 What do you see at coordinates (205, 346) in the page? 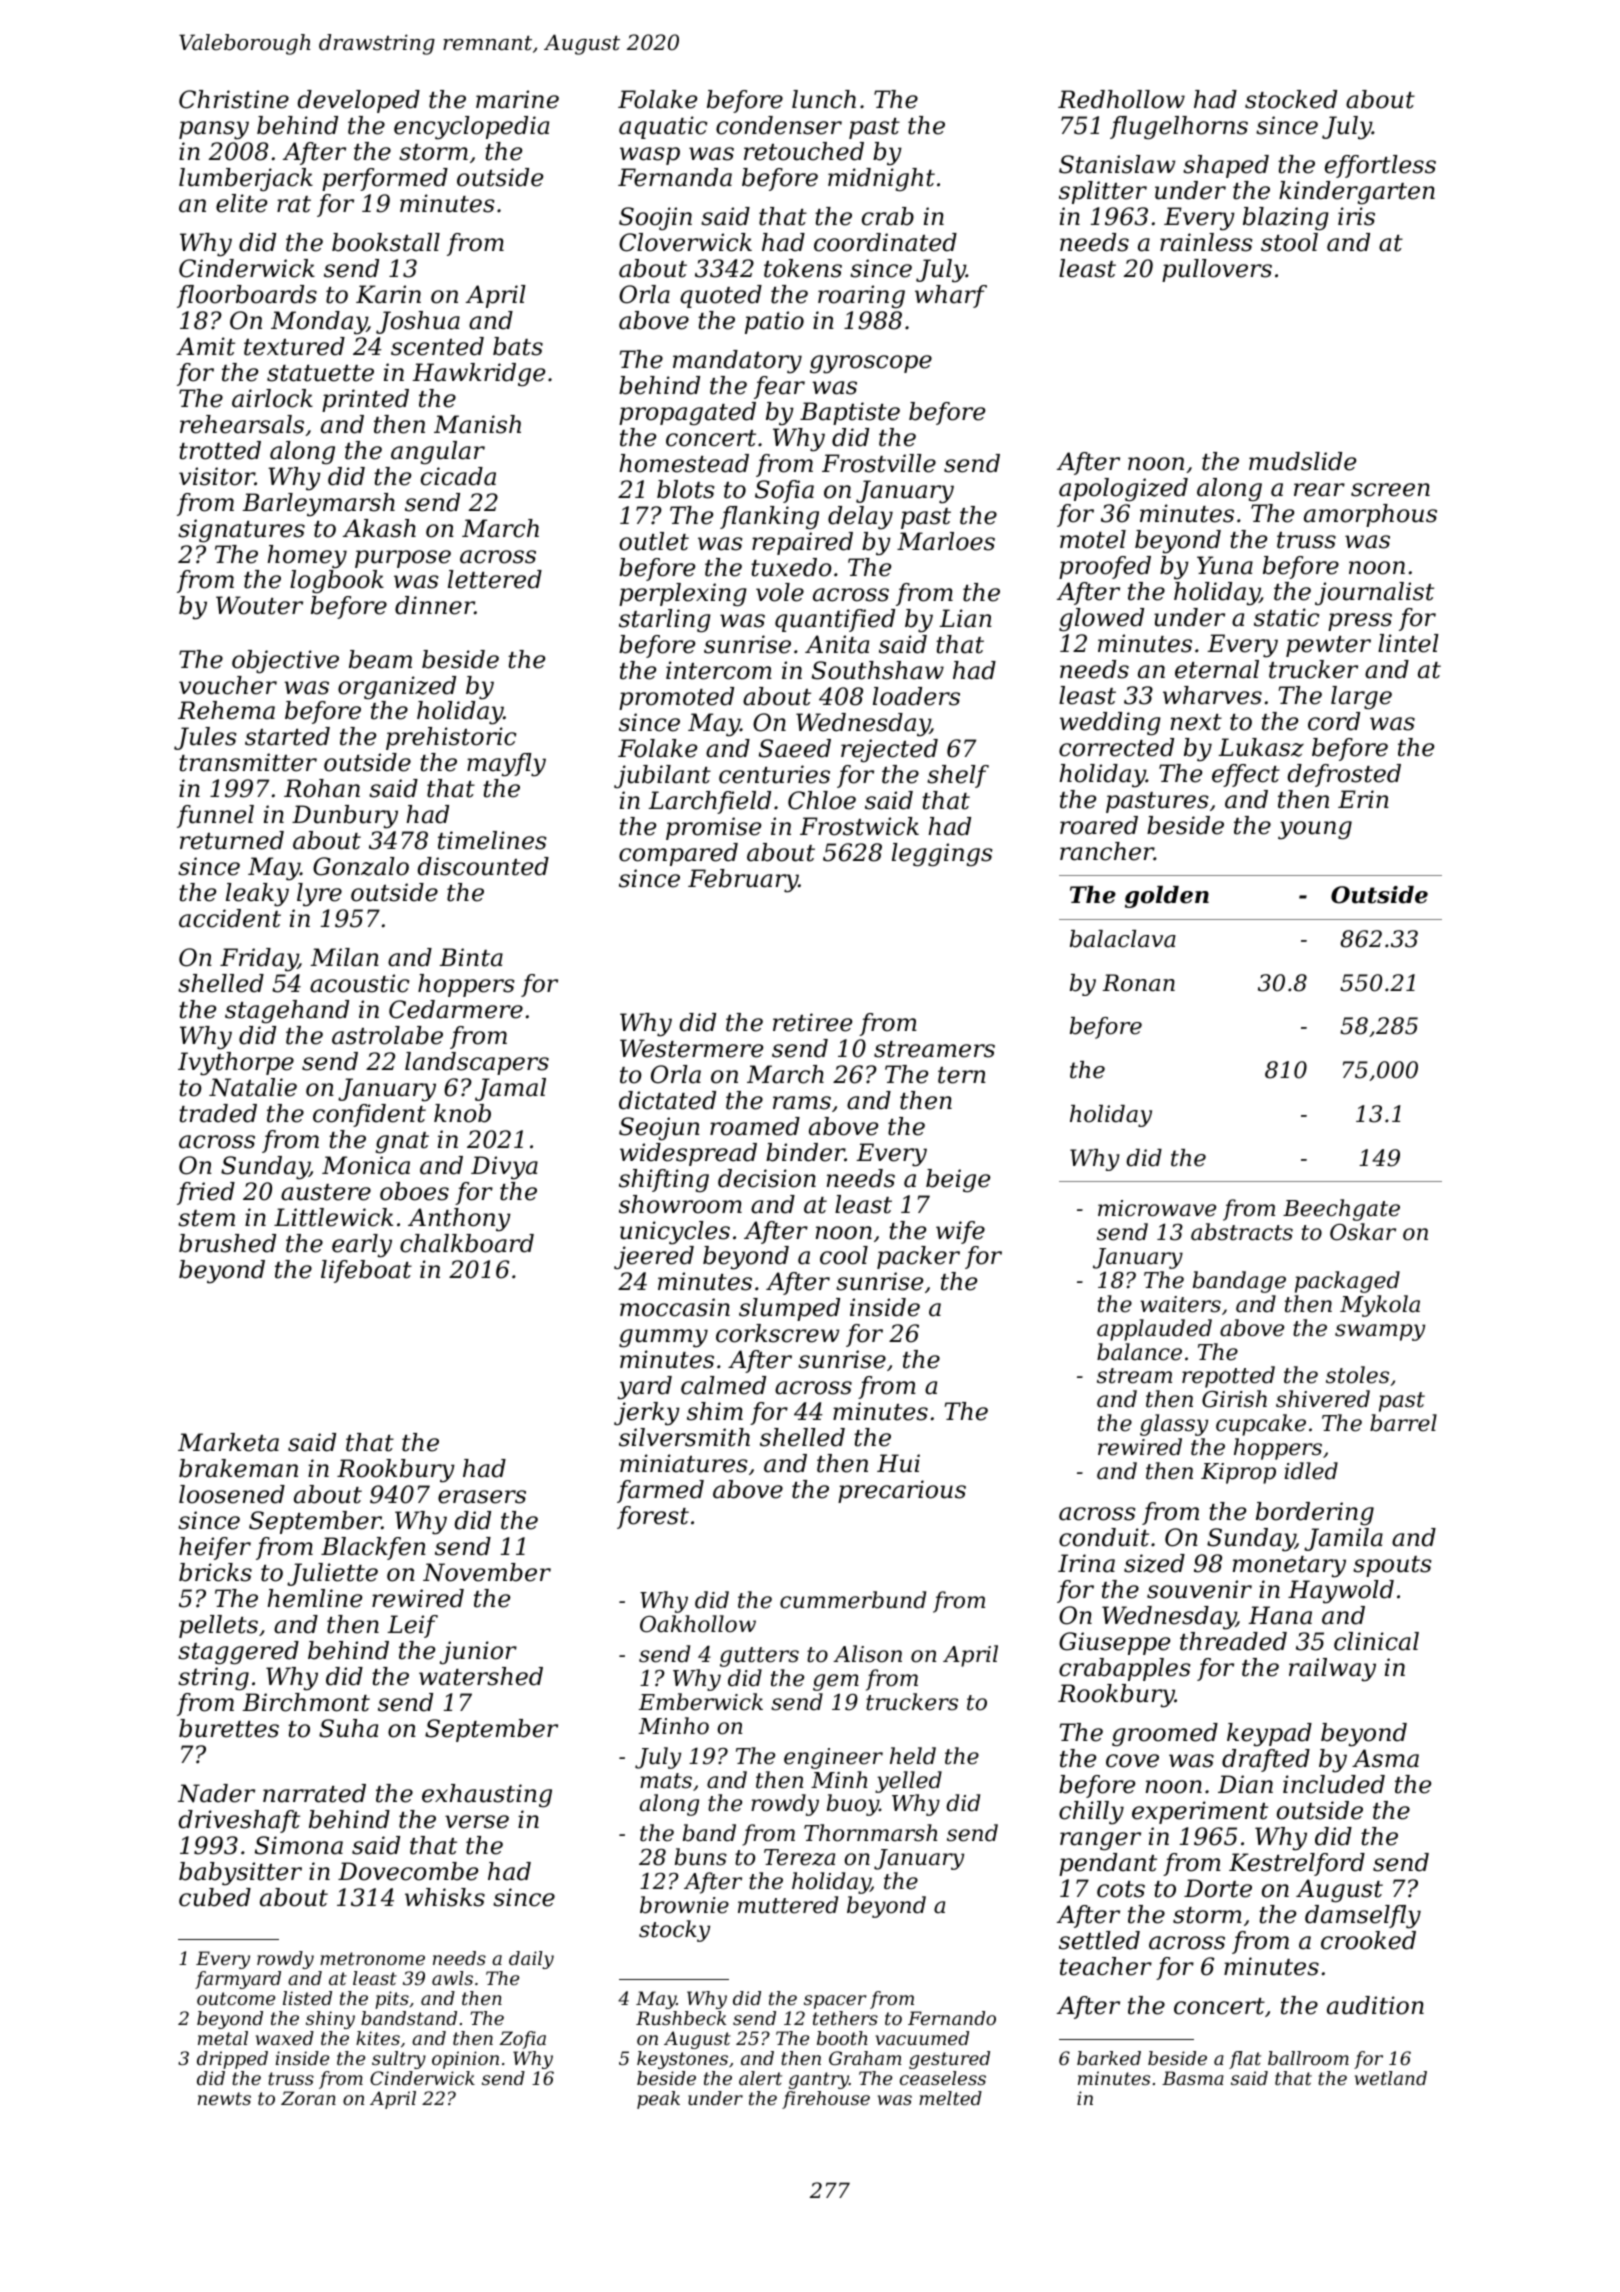
I see `Amit` at bounding box center [205, 346].
